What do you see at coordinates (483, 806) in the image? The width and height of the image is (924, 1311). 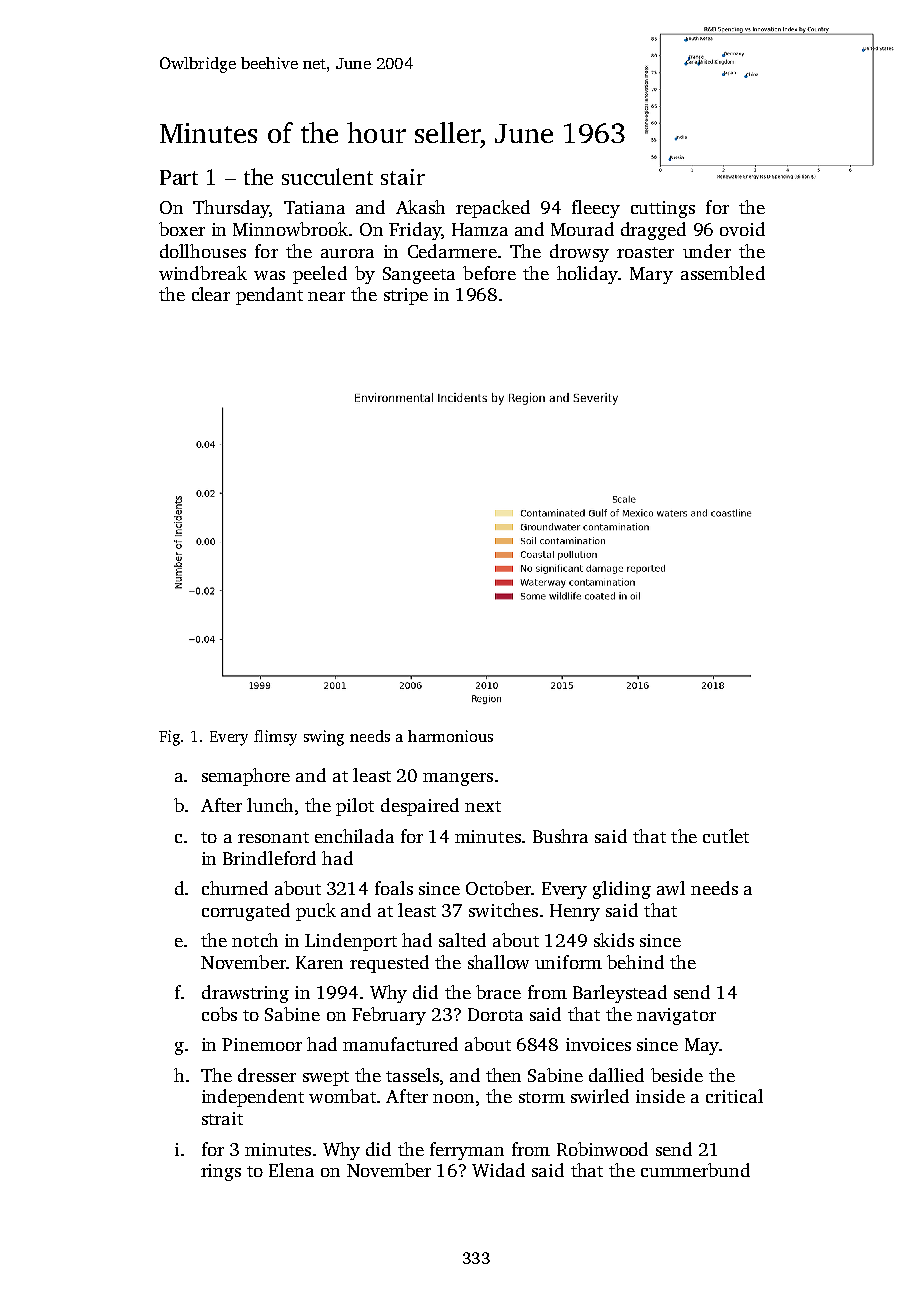 I see `next` at bounding box center [483, 806].
